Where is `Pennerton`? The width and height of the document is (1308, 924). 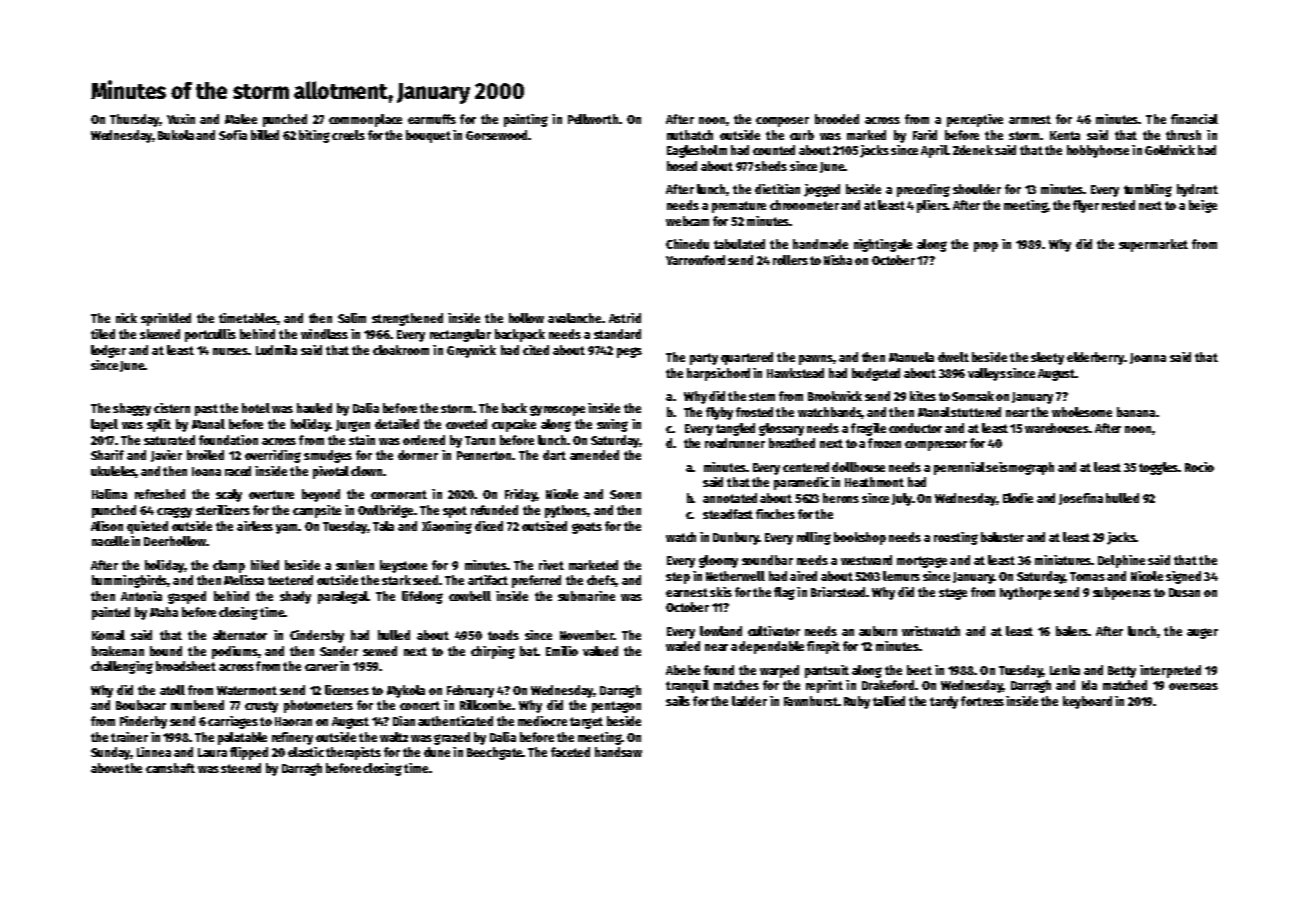
Pennerton is located at coordinates (484, 455).
